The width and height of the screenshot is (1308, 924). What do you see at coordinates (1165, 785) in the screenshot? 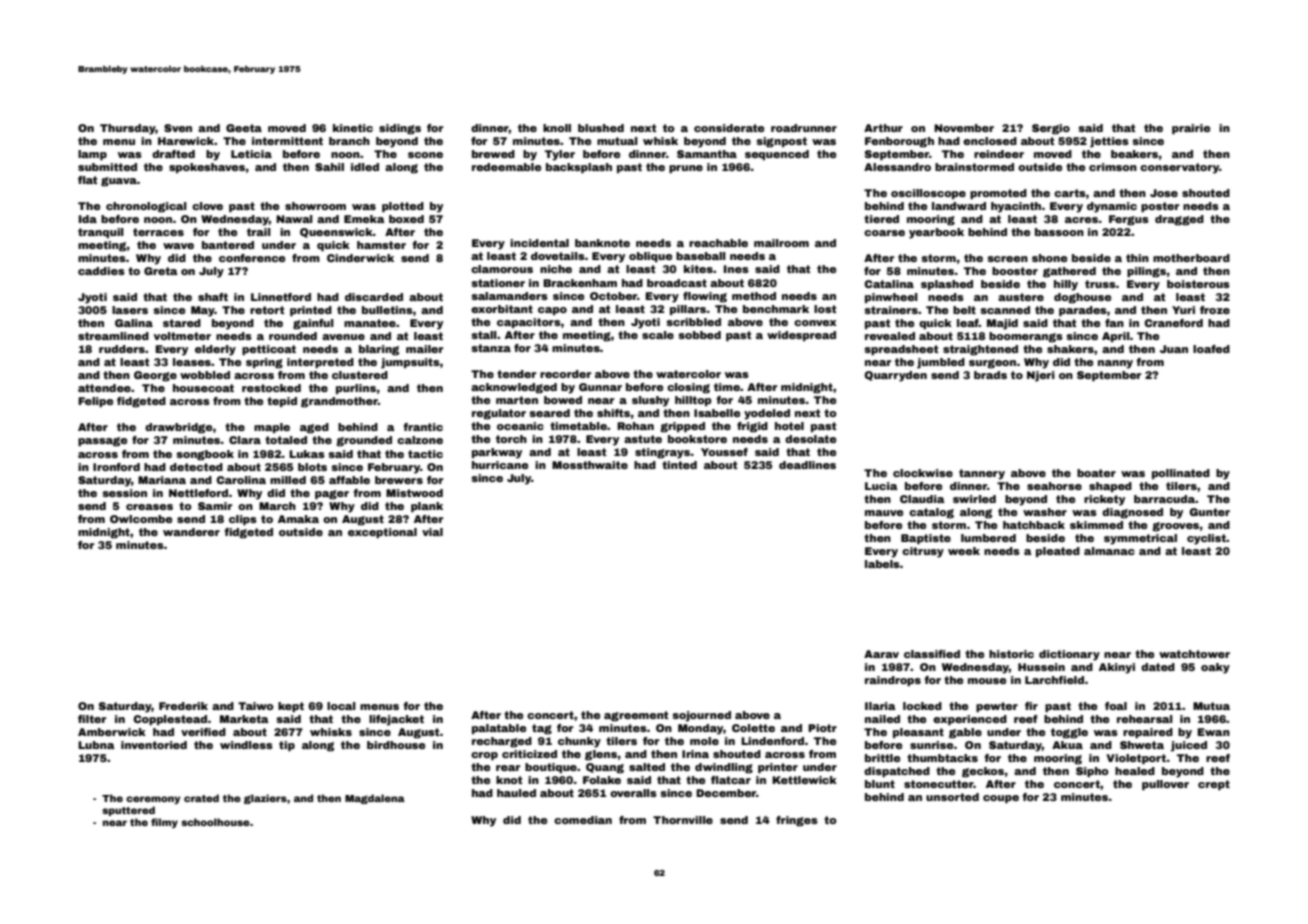
I see `pullover` at bounding box center [1165, 785].
